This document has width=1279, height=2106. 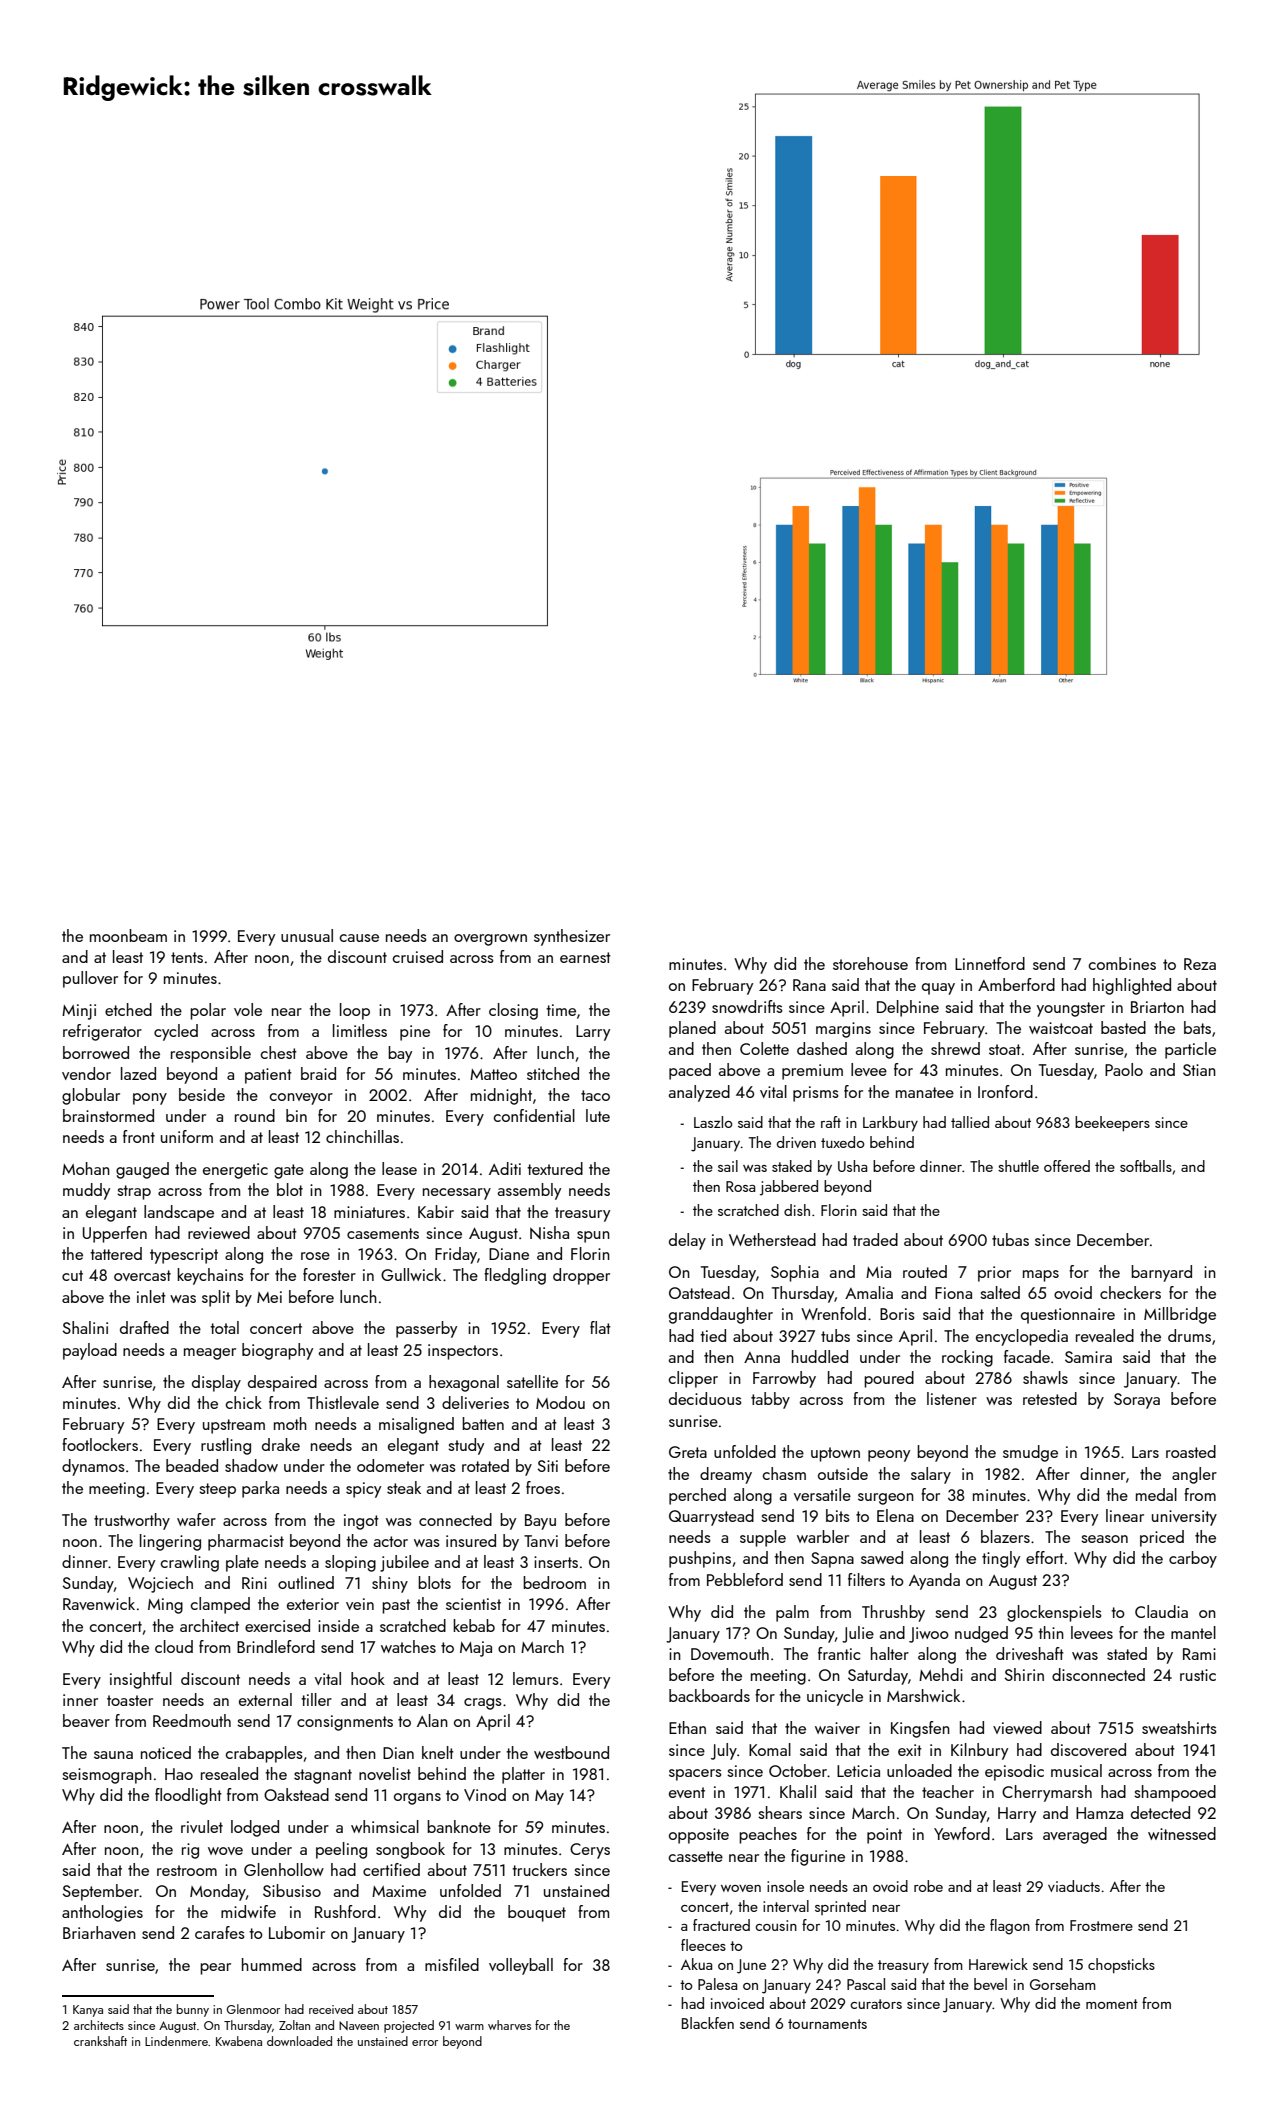 What do you see at coordinates (998, 1964) in the document?
I see `Harewick` at bounding box center [998, 1964].
